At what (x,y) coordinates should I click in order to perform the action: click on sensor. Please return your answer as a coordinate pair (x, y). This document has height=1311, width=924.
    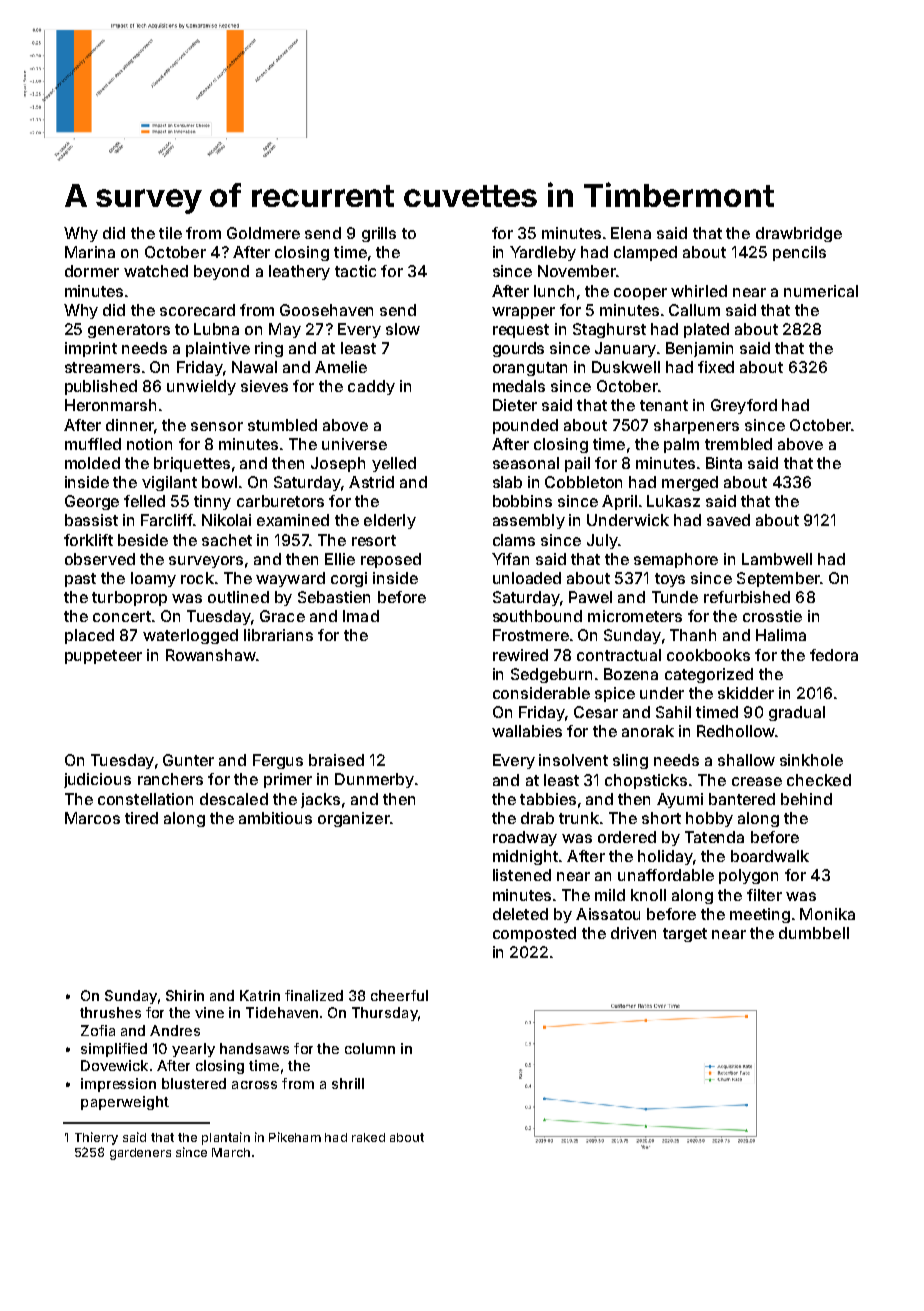
    Looking at the image, I should click on (217, 426).
